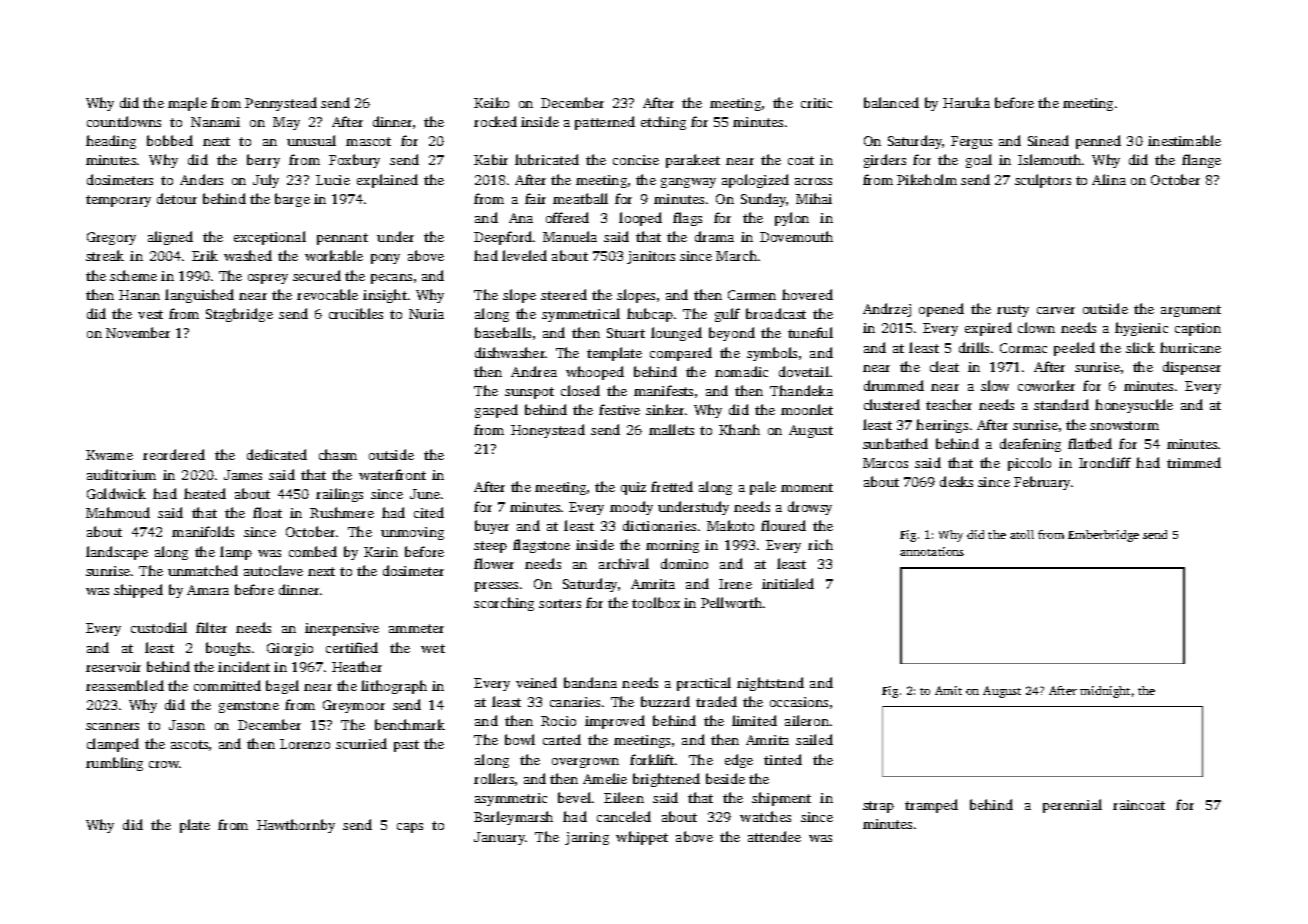 The image size is (1308, 924). Describe the element at coordinates (296, 826) in the image. I see `Hawthornby` at that location.
